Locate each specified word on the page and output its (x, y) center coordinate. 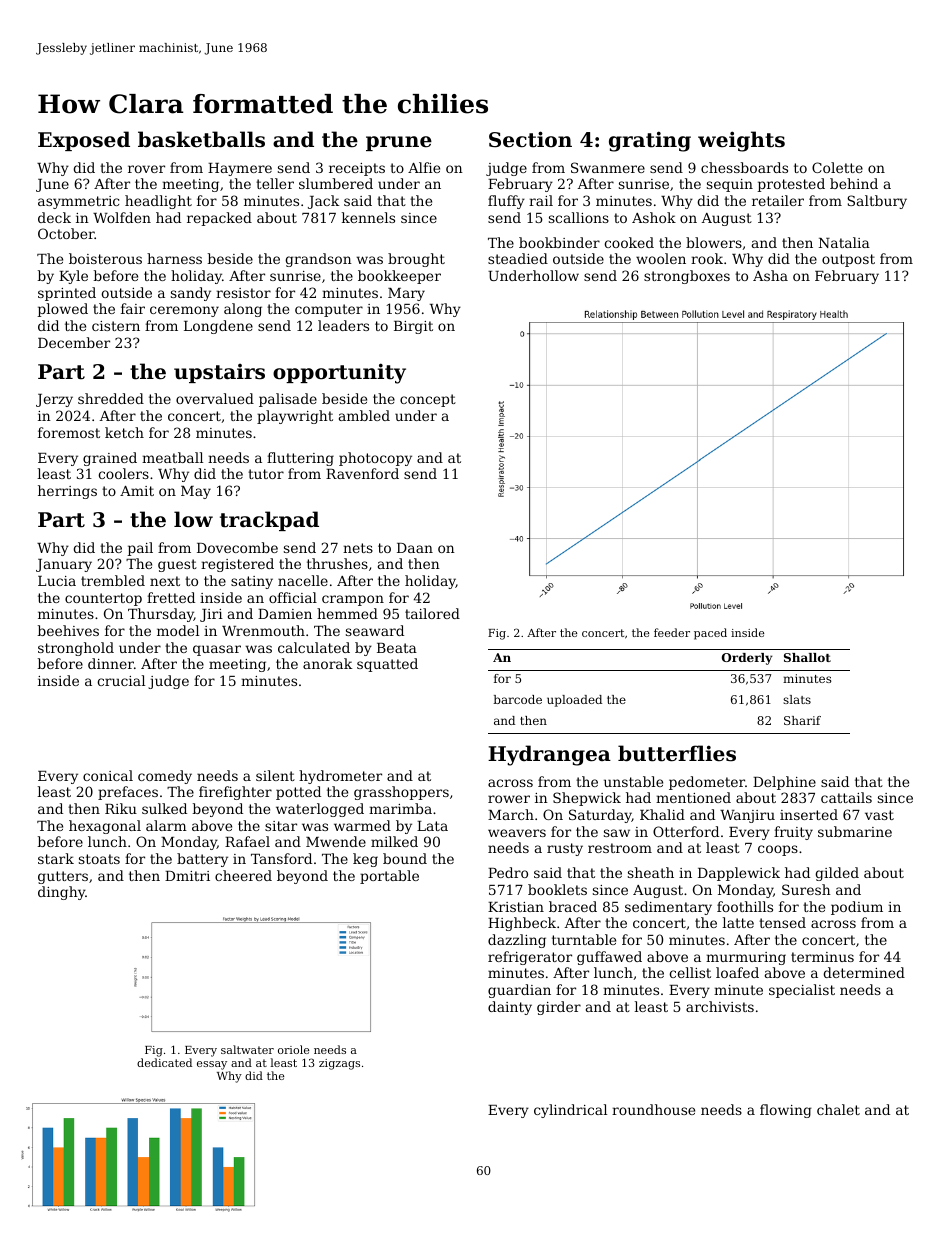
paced (710, 634)
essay (212, 1065)
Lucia (57, 581)
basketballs (201, 139)
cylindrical (570, 1111)
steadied (518, 258)
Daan (415, 548)
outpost (848, 260)
